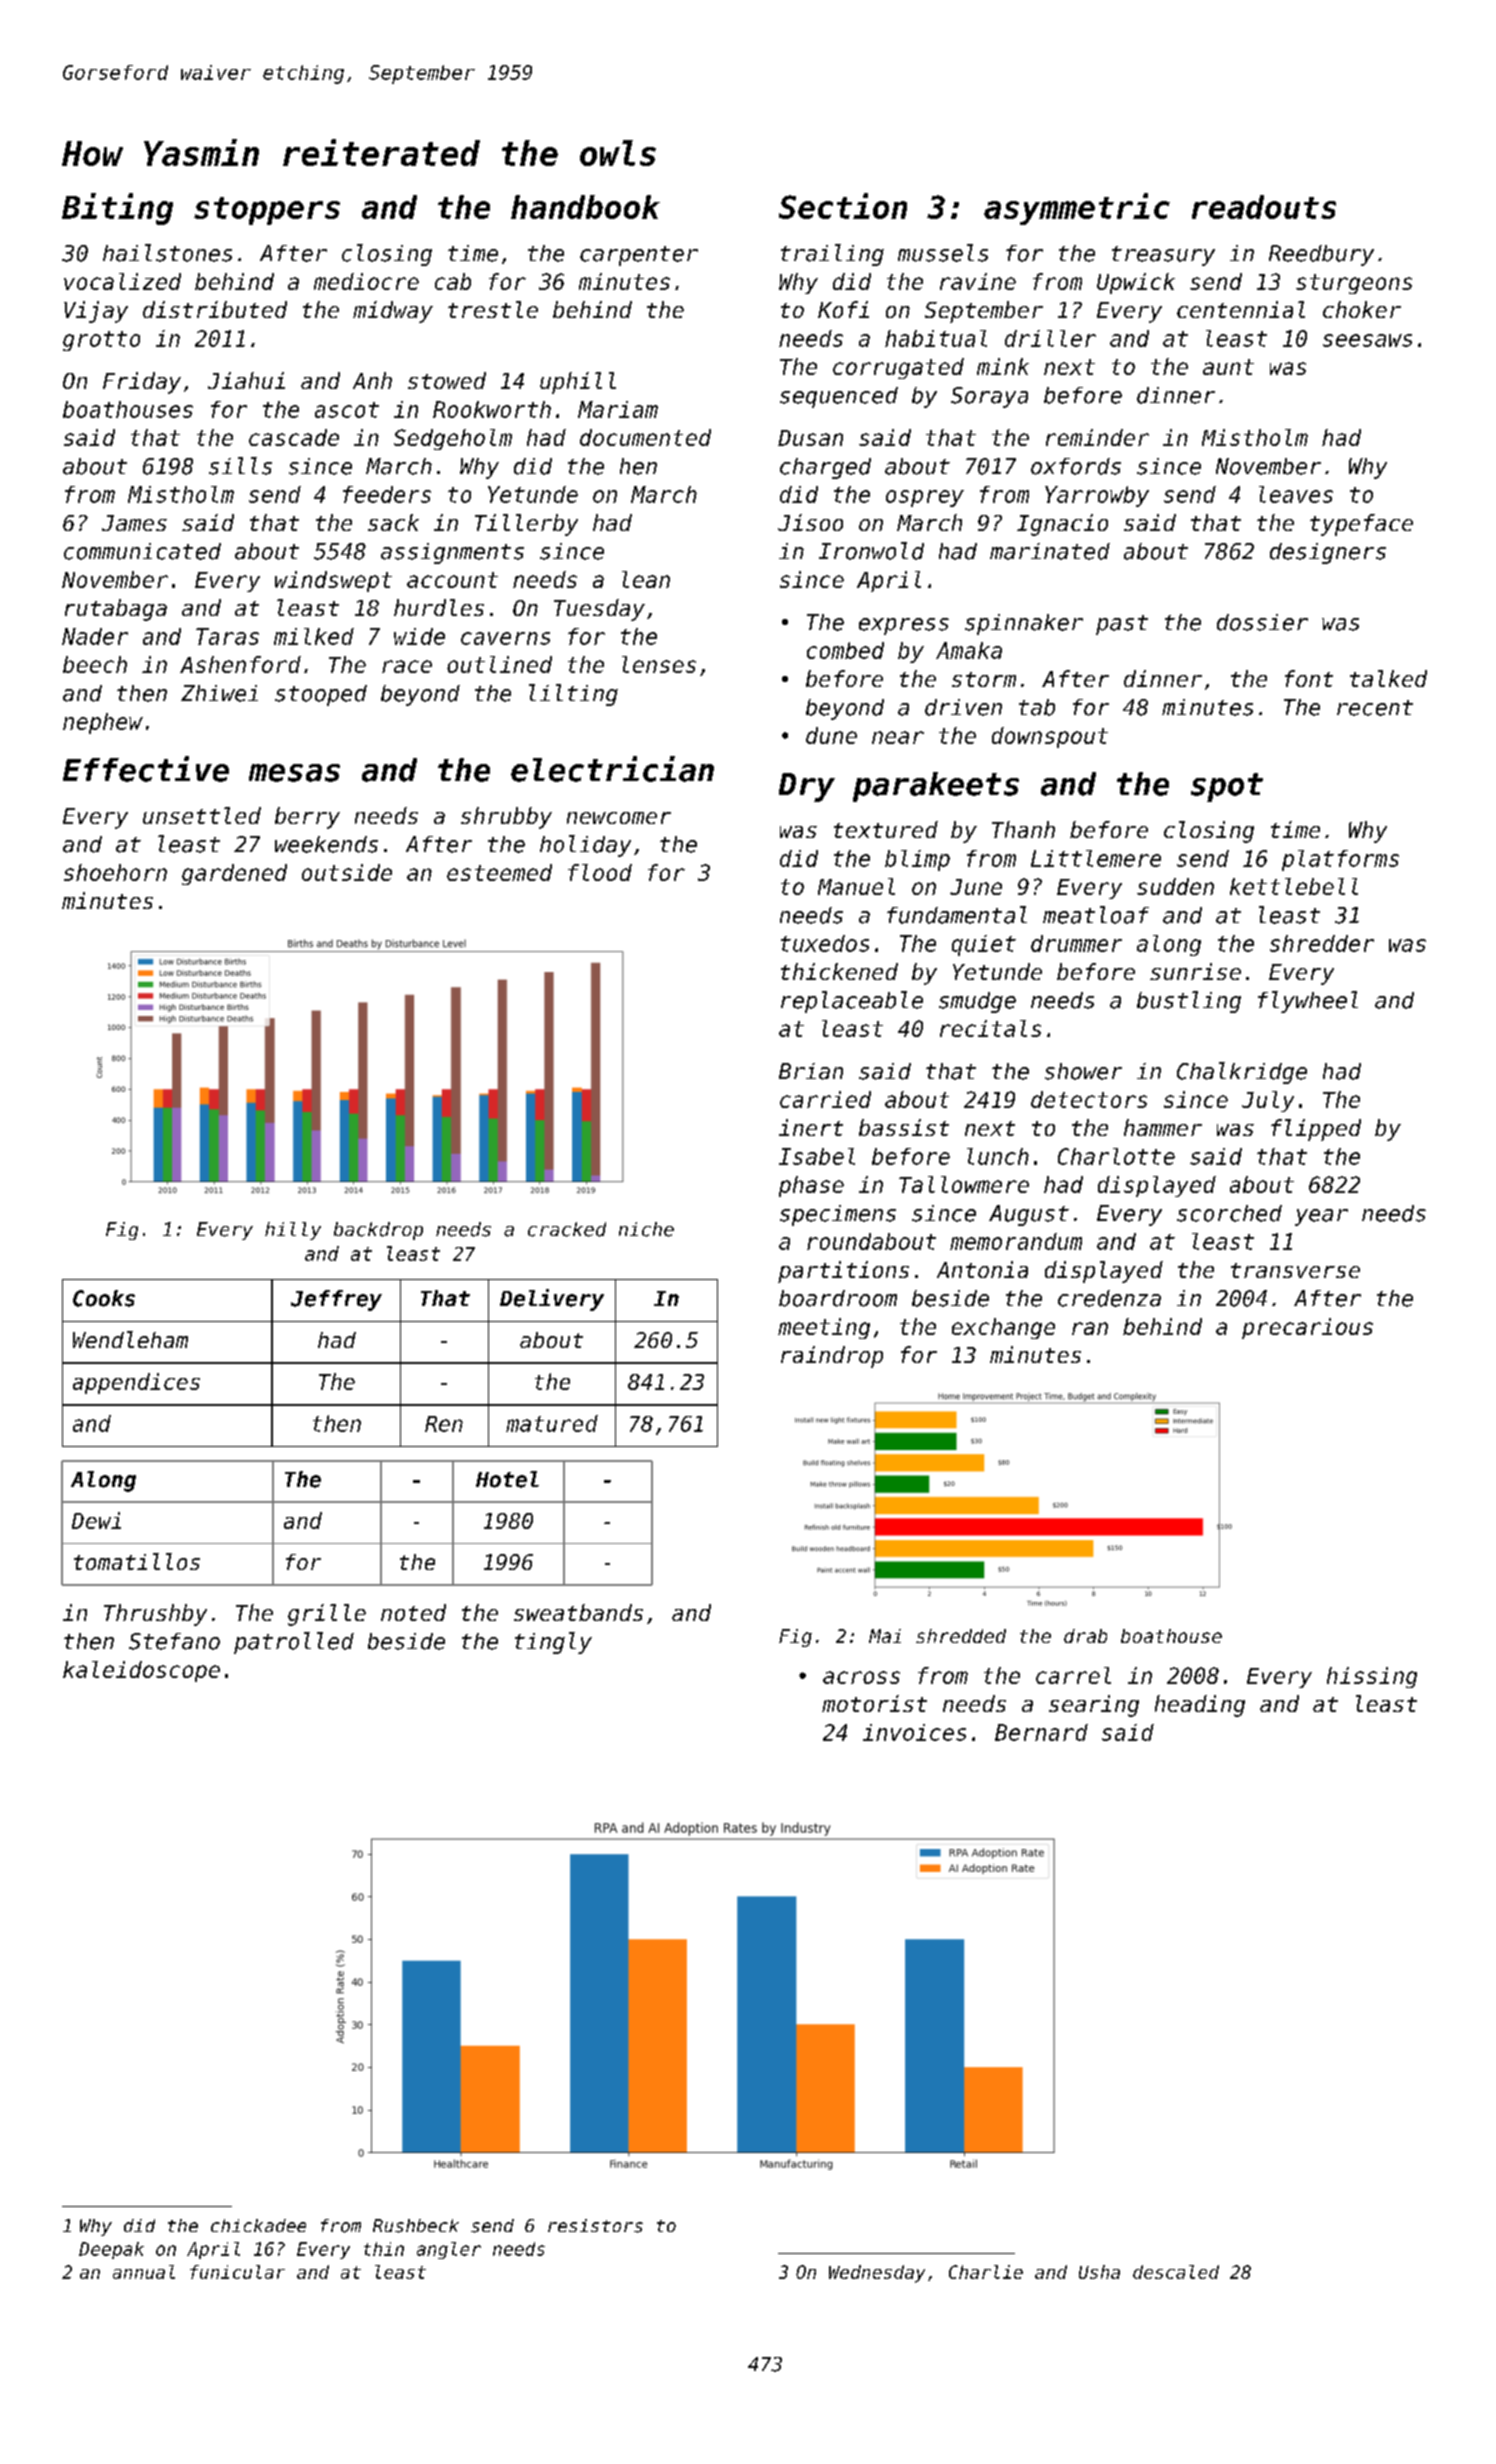 This document has width=1496, height=2464. I want to click on font, so click(1309, 678).
